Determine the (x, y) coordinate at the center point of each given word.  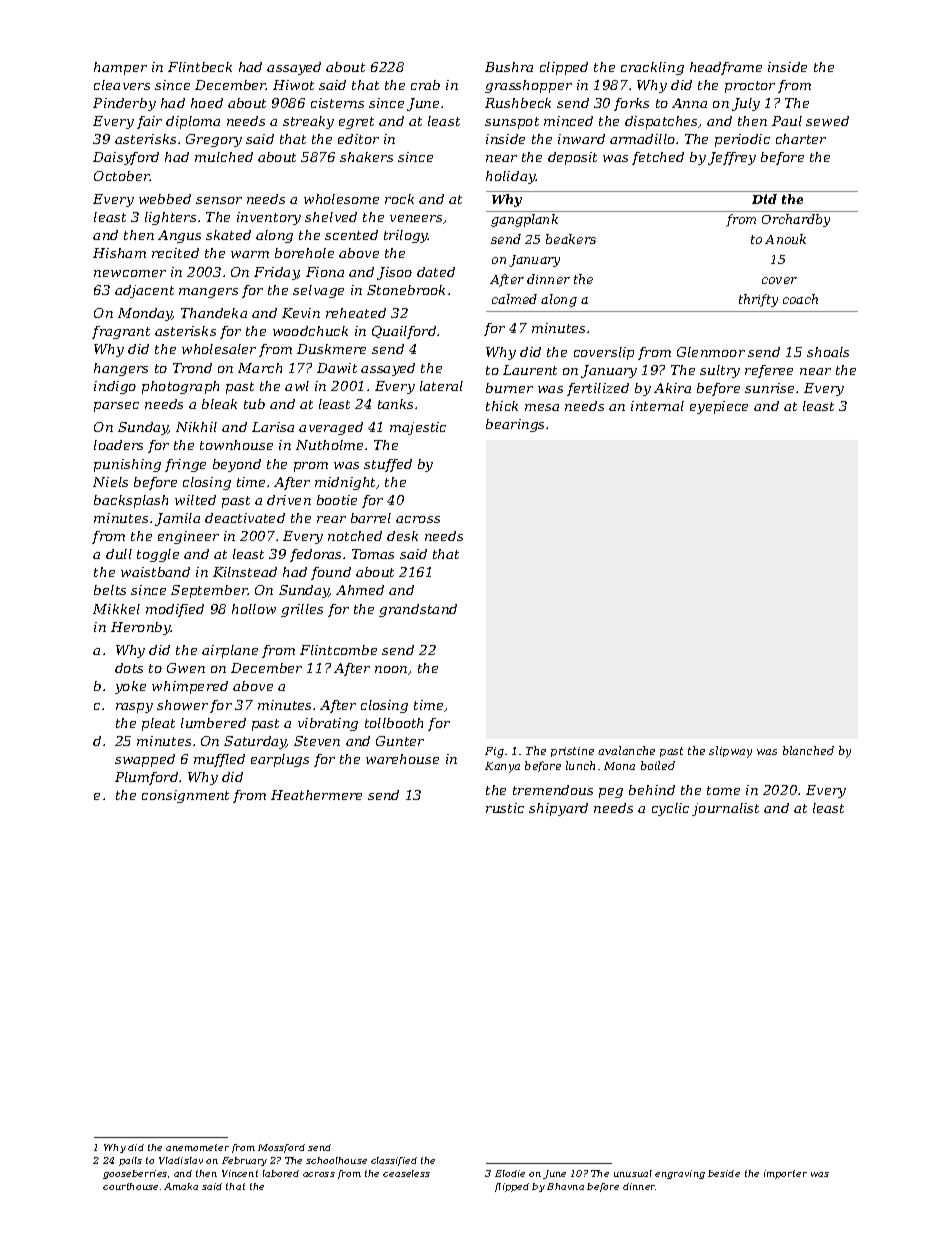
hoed (207, 103)
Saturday (255, 742)
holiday (511, 177)
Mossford (281, 1148)
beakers (571, 239)
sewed (827, 121)
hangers (121, 369)
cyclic (670, 809)
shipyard (558, 809)
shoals (828, 352)
